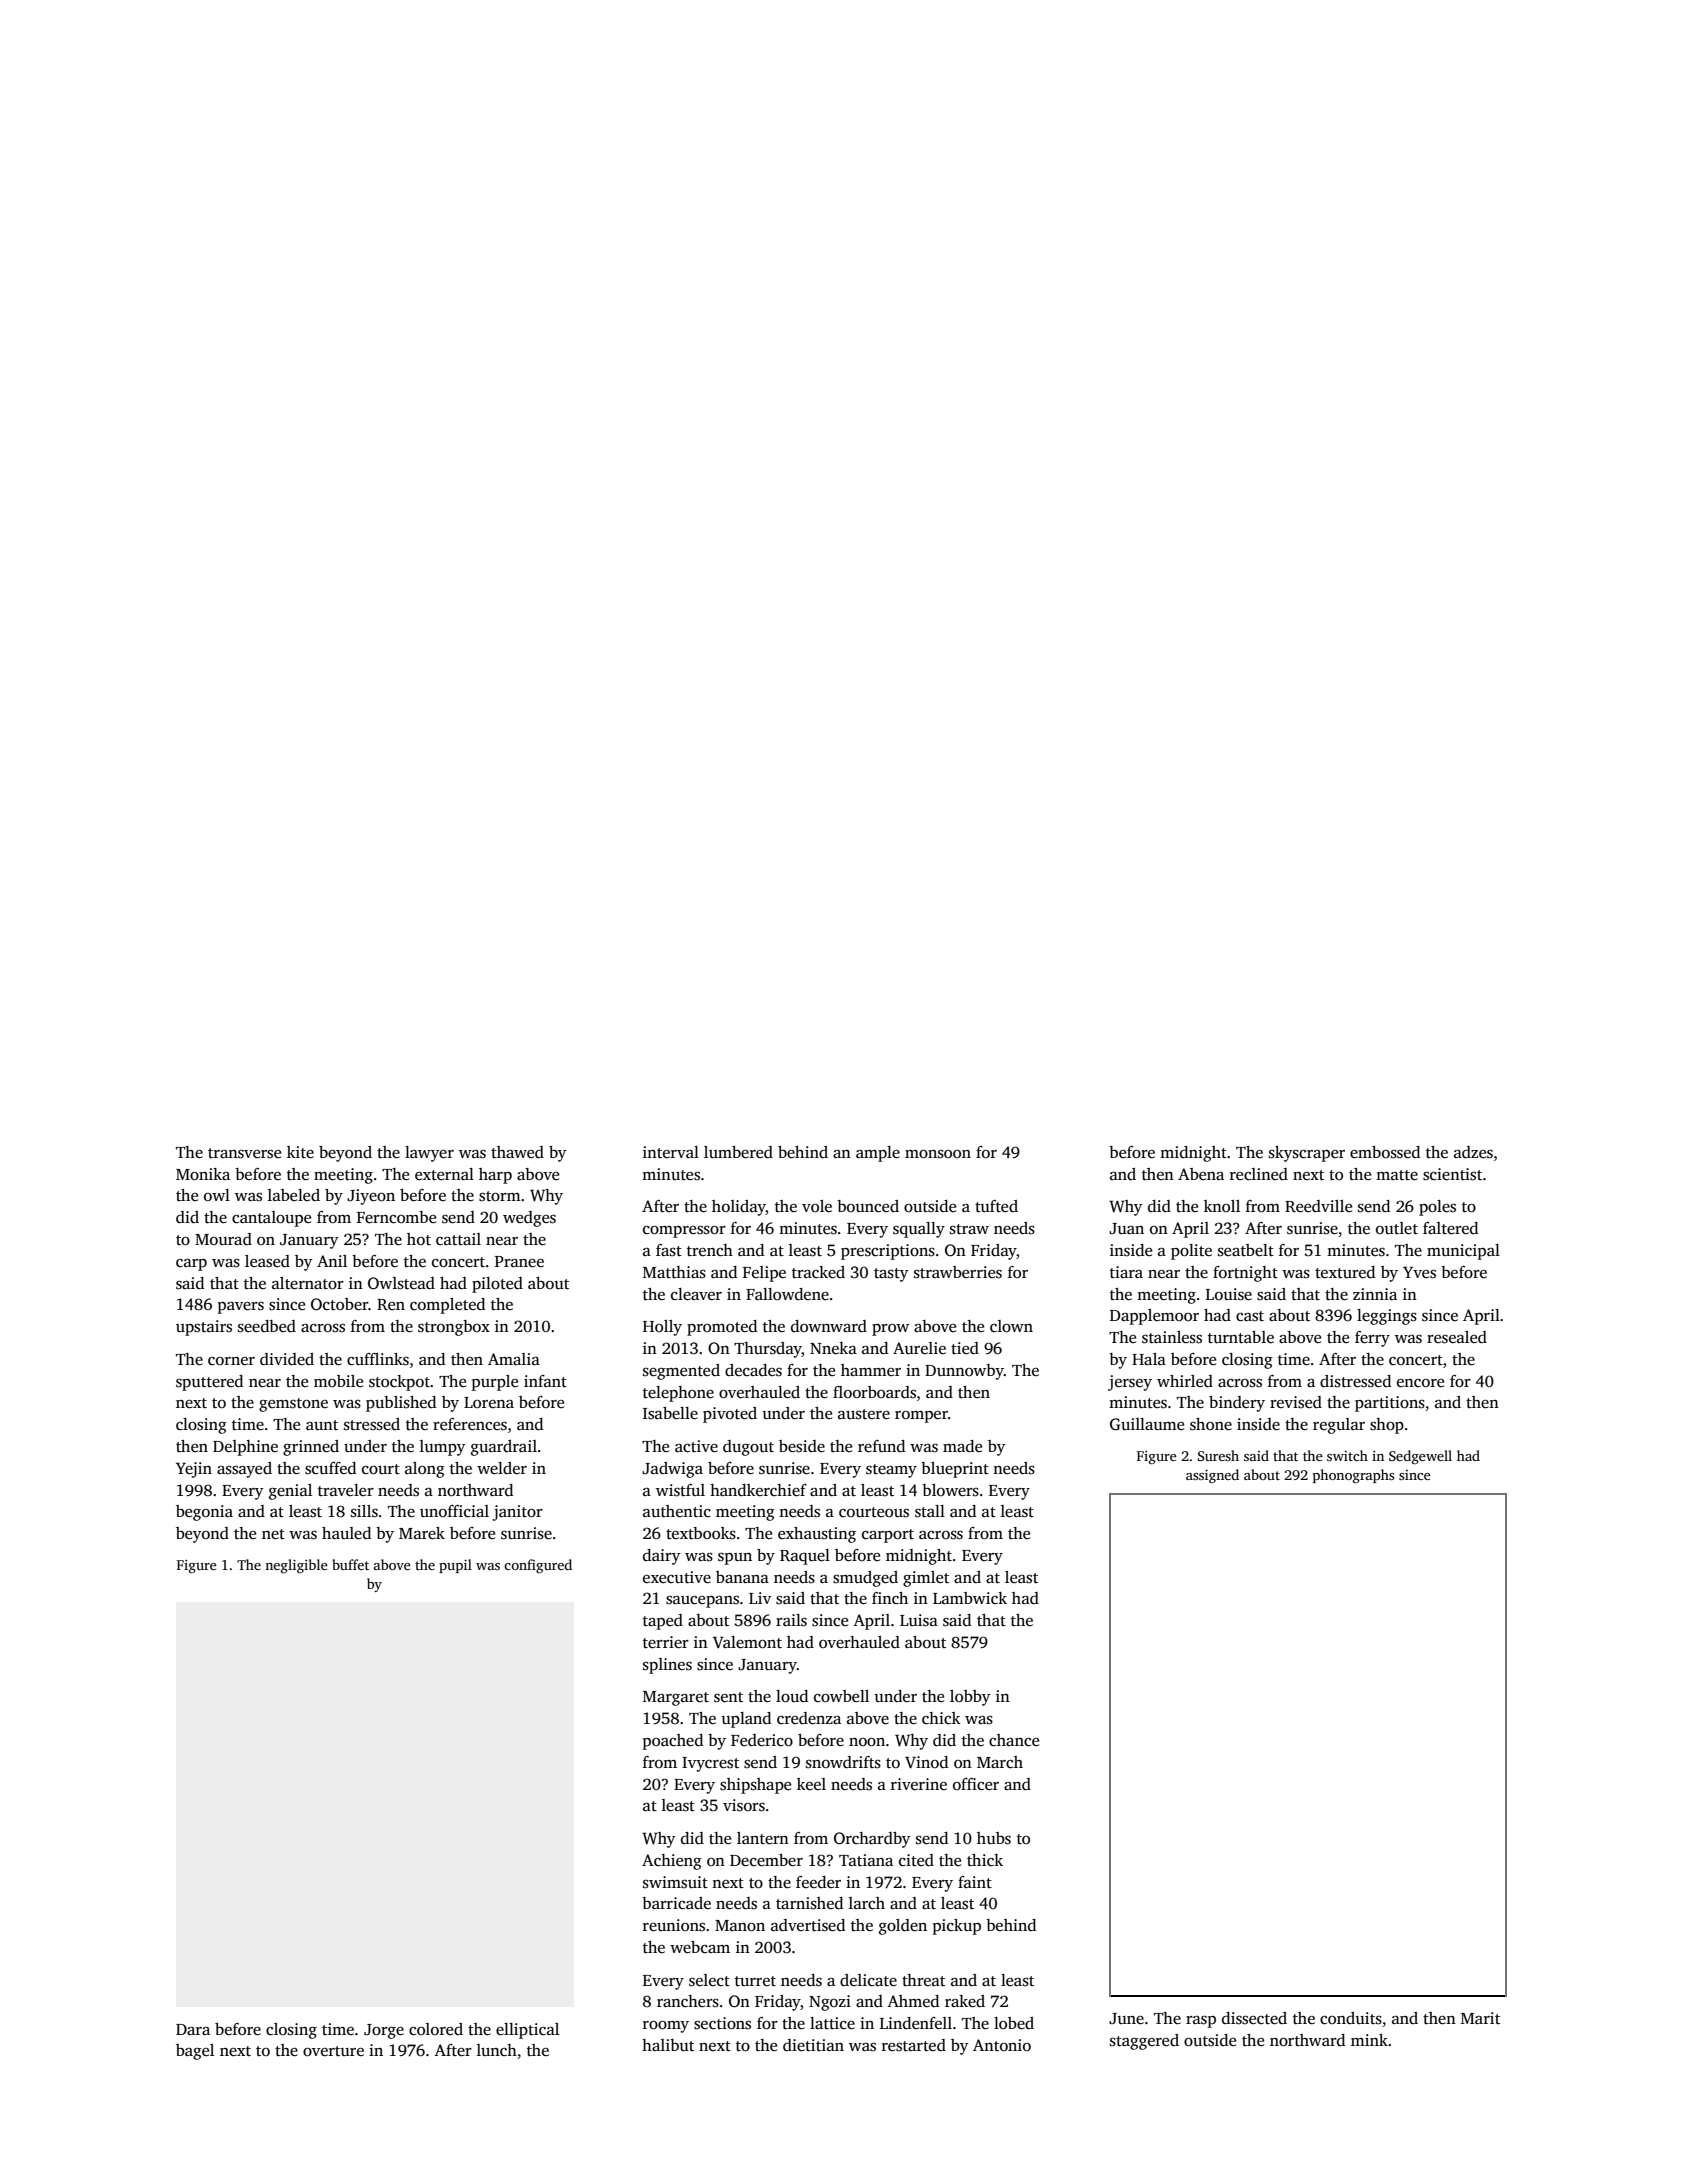 This screenshot has height=2178, width=1683. What do you see at coordinates (1353, 1476) in the screenshot?
I see `phonographs` at bounding box center [1353, 1476].
